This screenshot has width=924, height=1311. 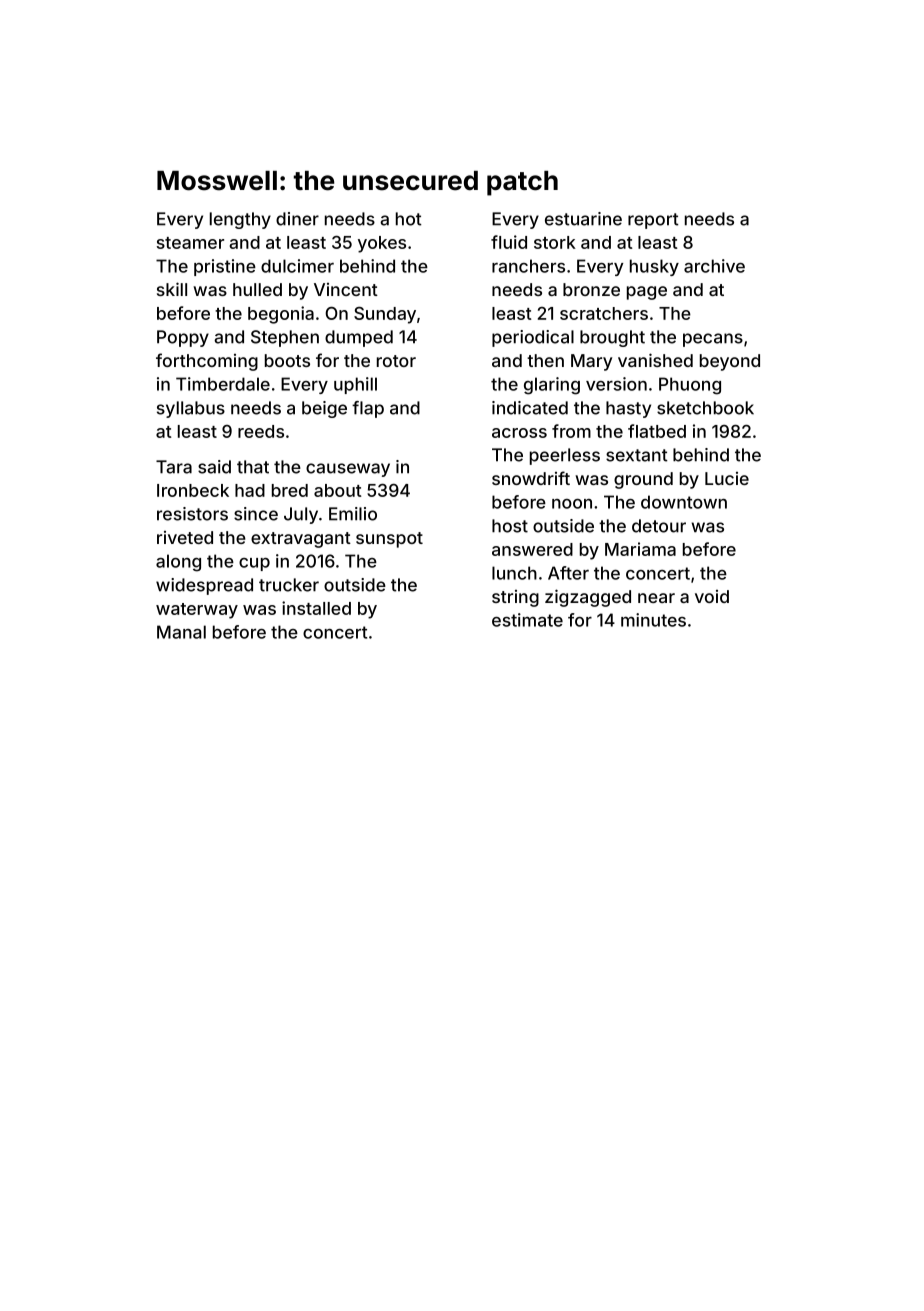 What do you see at coordinates (714, 266) in the screenshot?
I see `archive` at bounding box center [714, 266].
